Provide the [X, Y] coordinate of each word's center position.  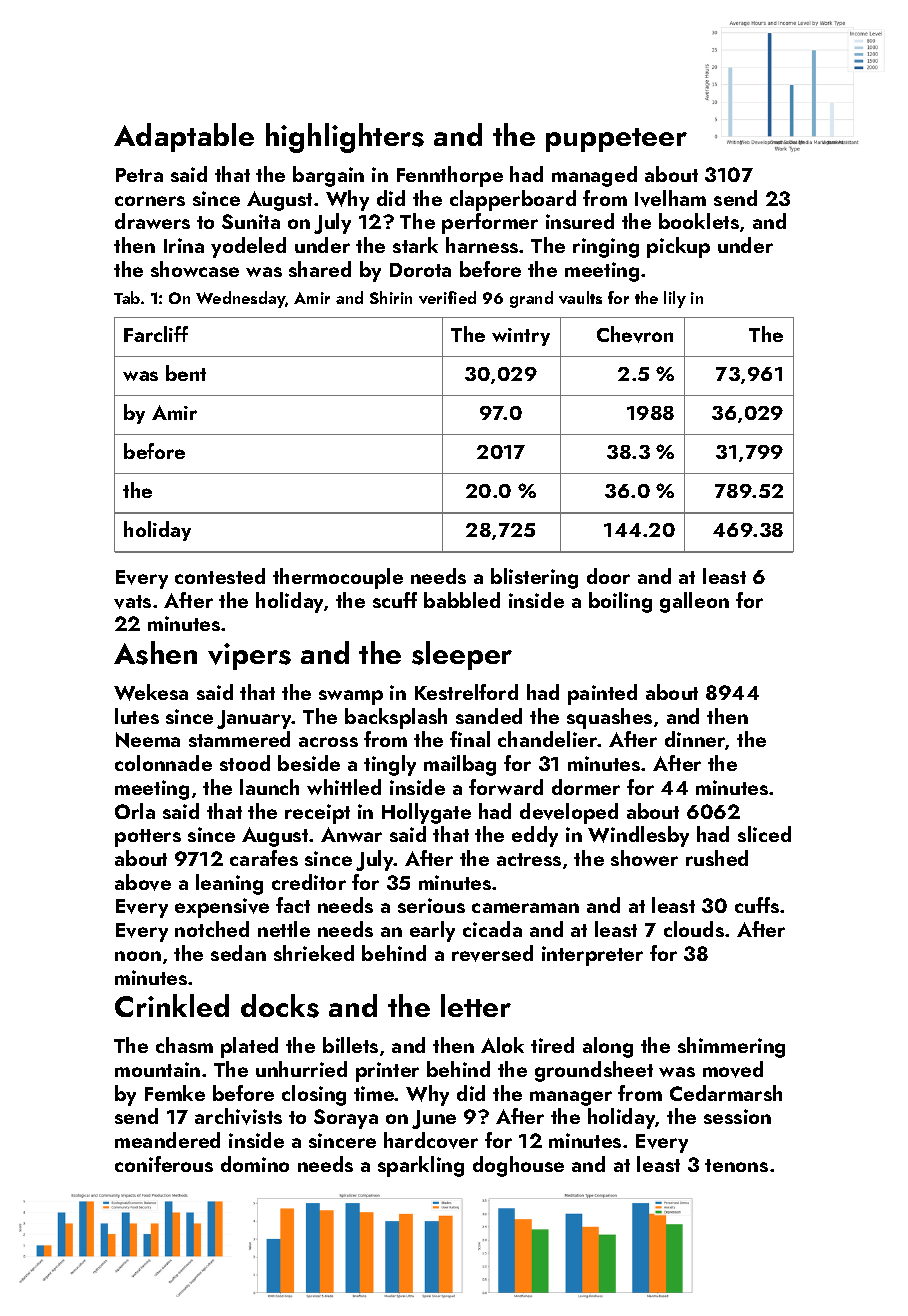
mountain [157, 1069]
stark [415, 245]
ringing [606, 248]
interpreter [592, 956]
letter [476, 1005]
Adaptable [184, 137]
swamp [351, 697]
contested [220, 576]
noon [138, 956]
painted [602, 694]
